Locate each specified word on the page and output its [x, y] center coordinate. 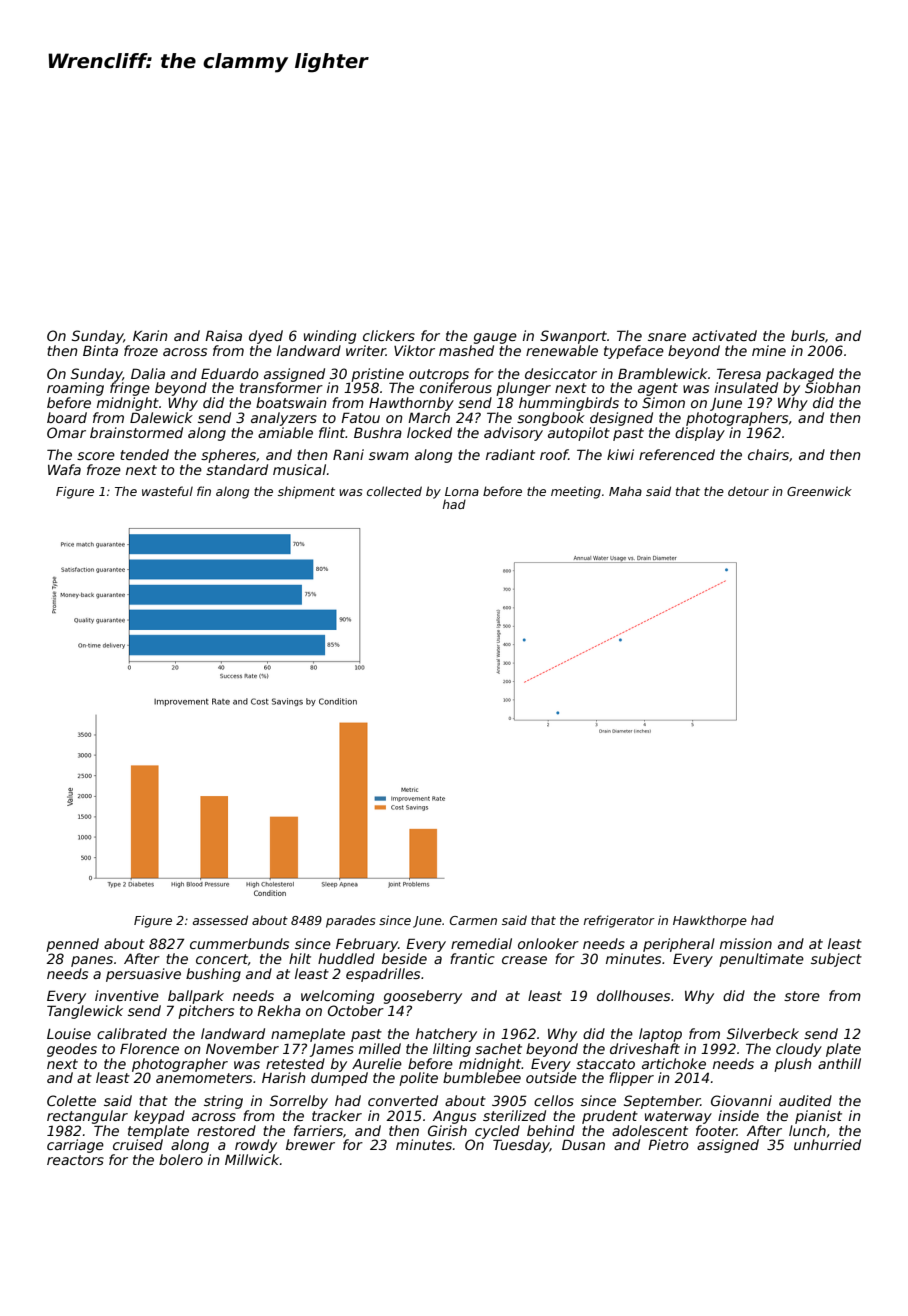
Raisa [223, 335]
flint [332, 432]
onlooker [548, 943]
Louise [69, 1033]
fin [204, 491]
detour [748, 491]
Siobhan [833, 387]
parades [350, 921]
